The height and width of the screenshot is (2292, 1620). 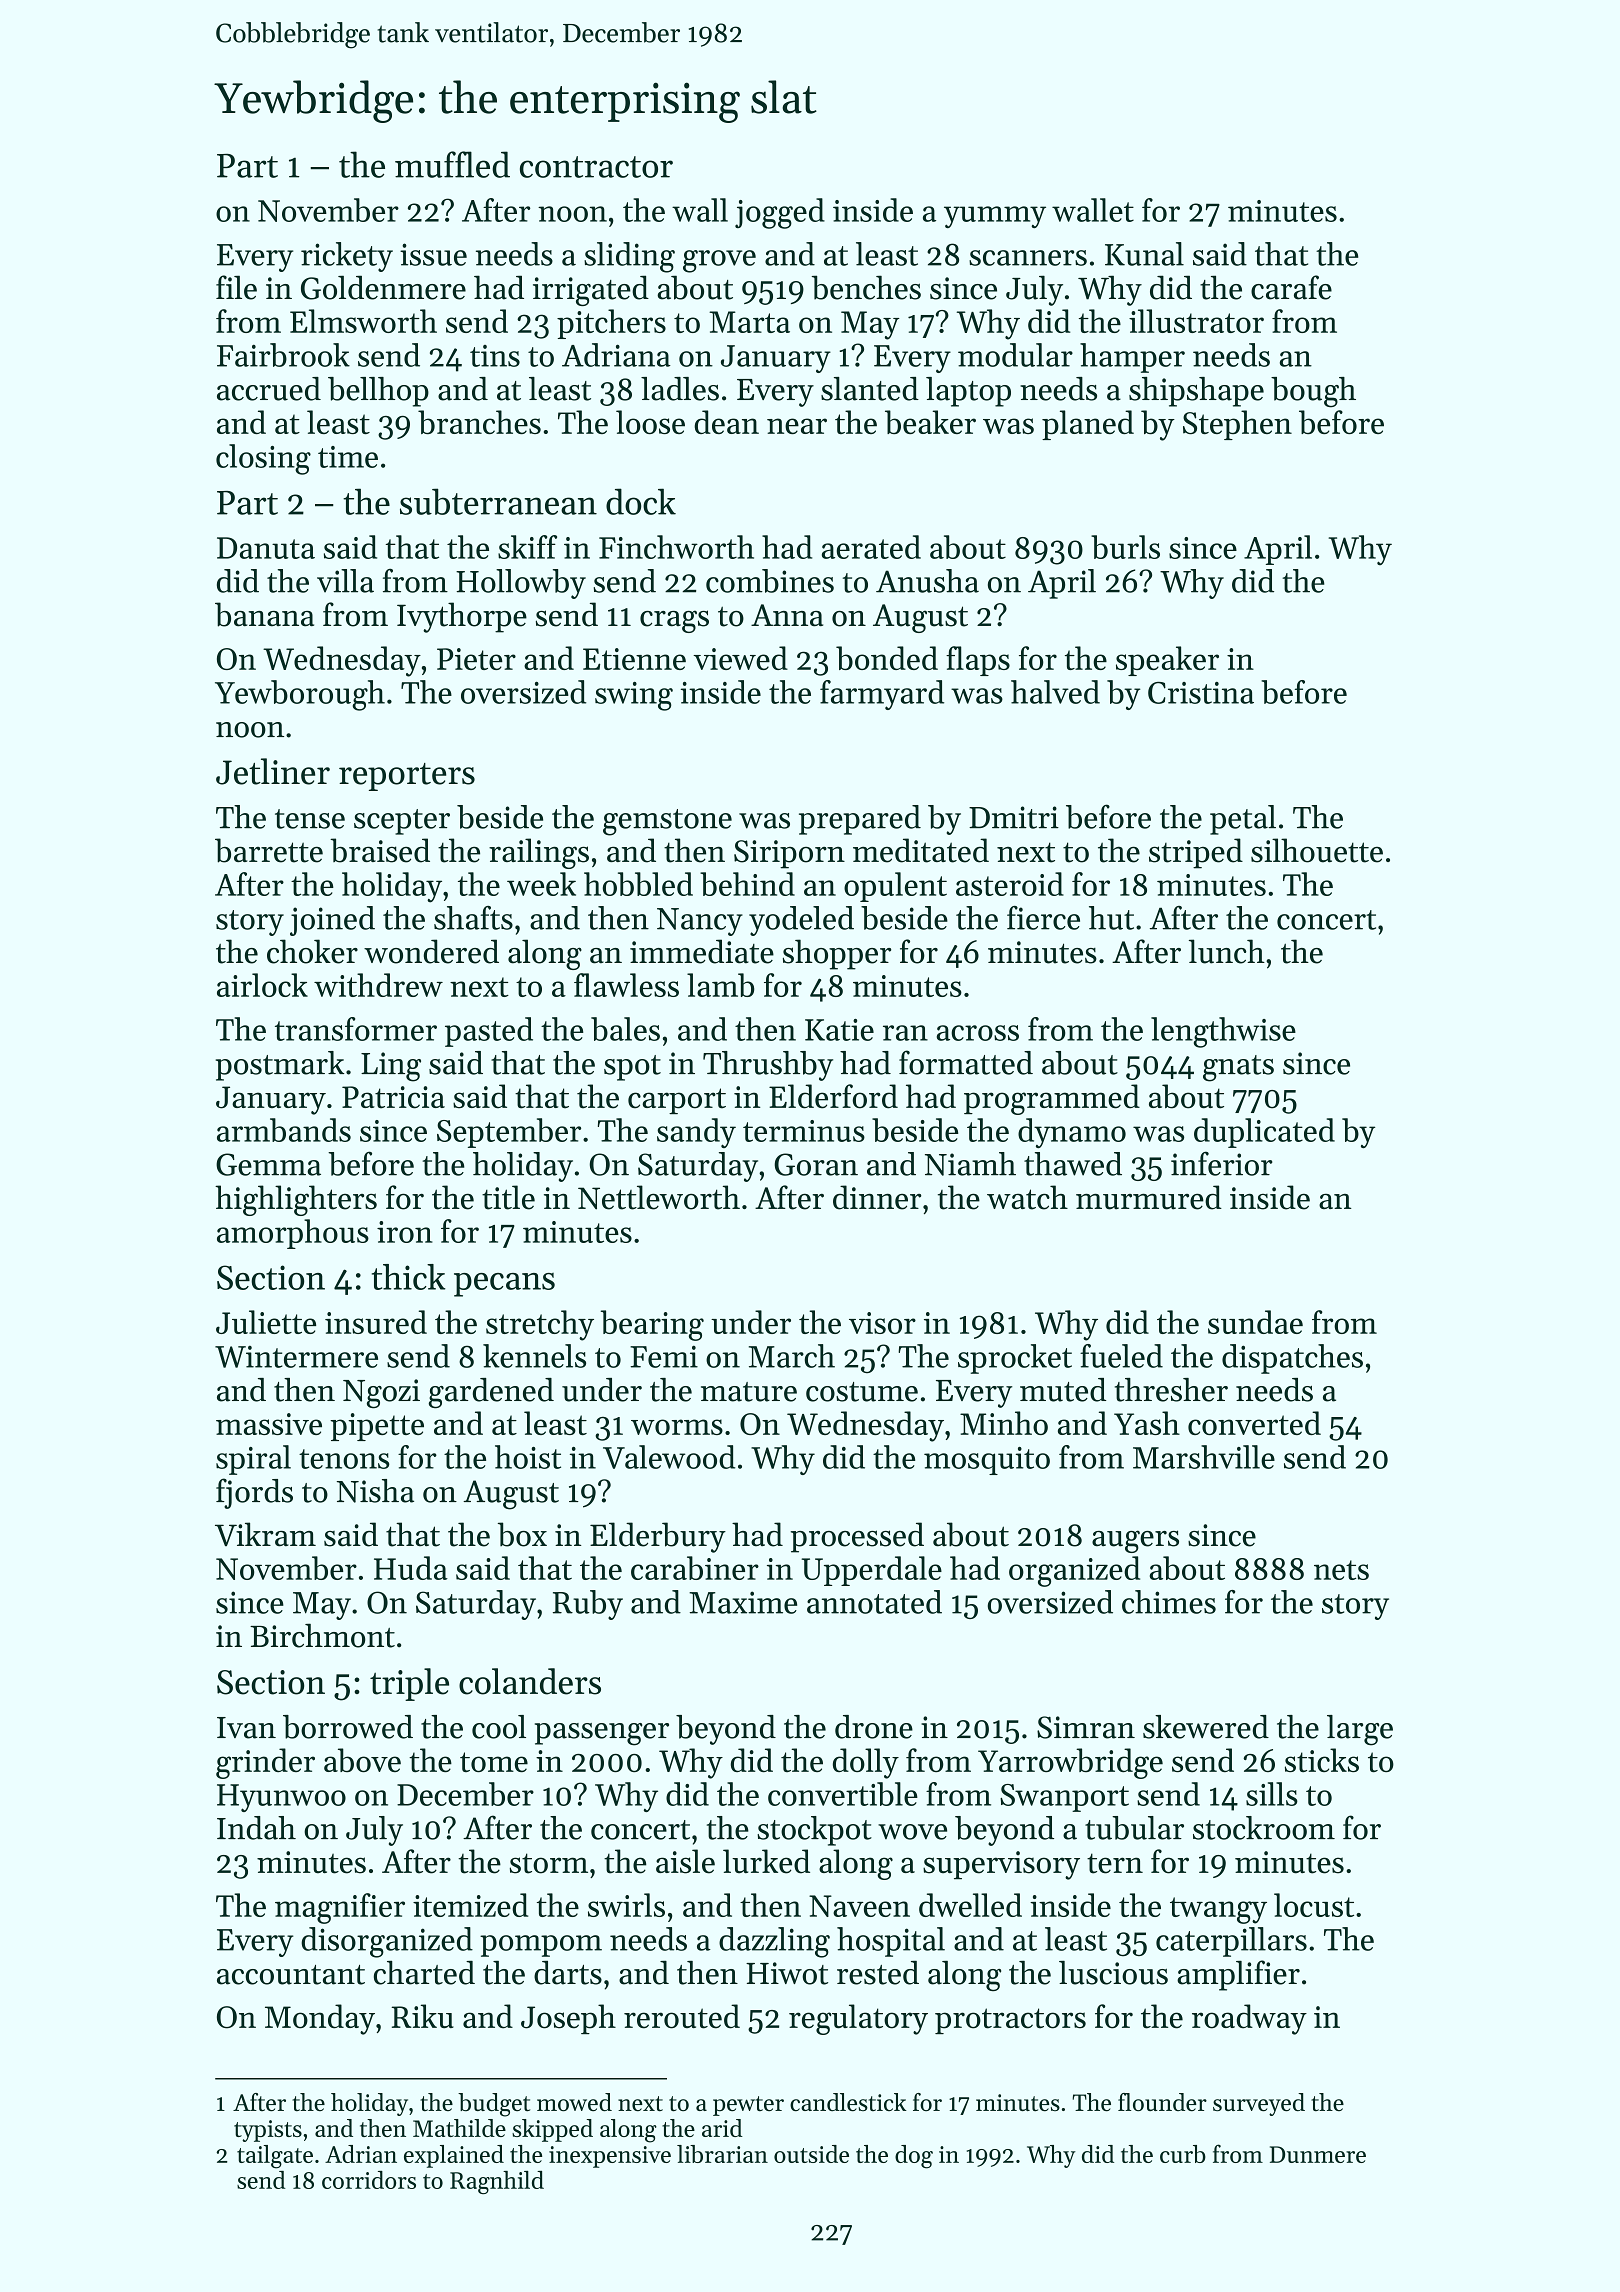 I want to click on curb, so click(x=1183, y=2154).
